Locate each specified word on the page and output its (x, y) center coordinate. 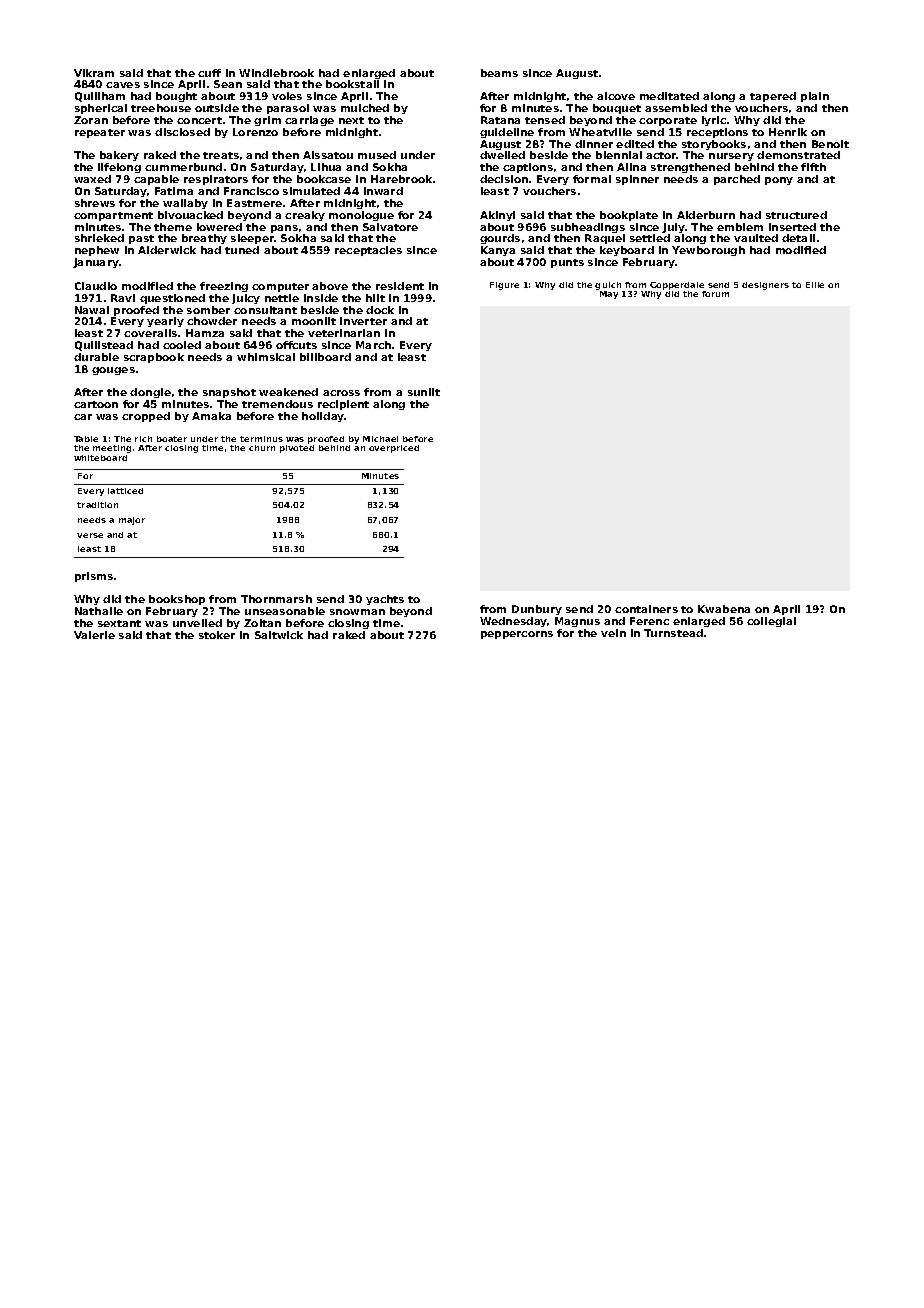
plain (815, 97)
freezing (224, 287)
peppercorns (517, 635)
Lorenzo (255, 132)
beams (499, 73)
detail (798, 238)
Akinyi (497, 216)
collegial (771, 622)
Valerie (94, 635)
